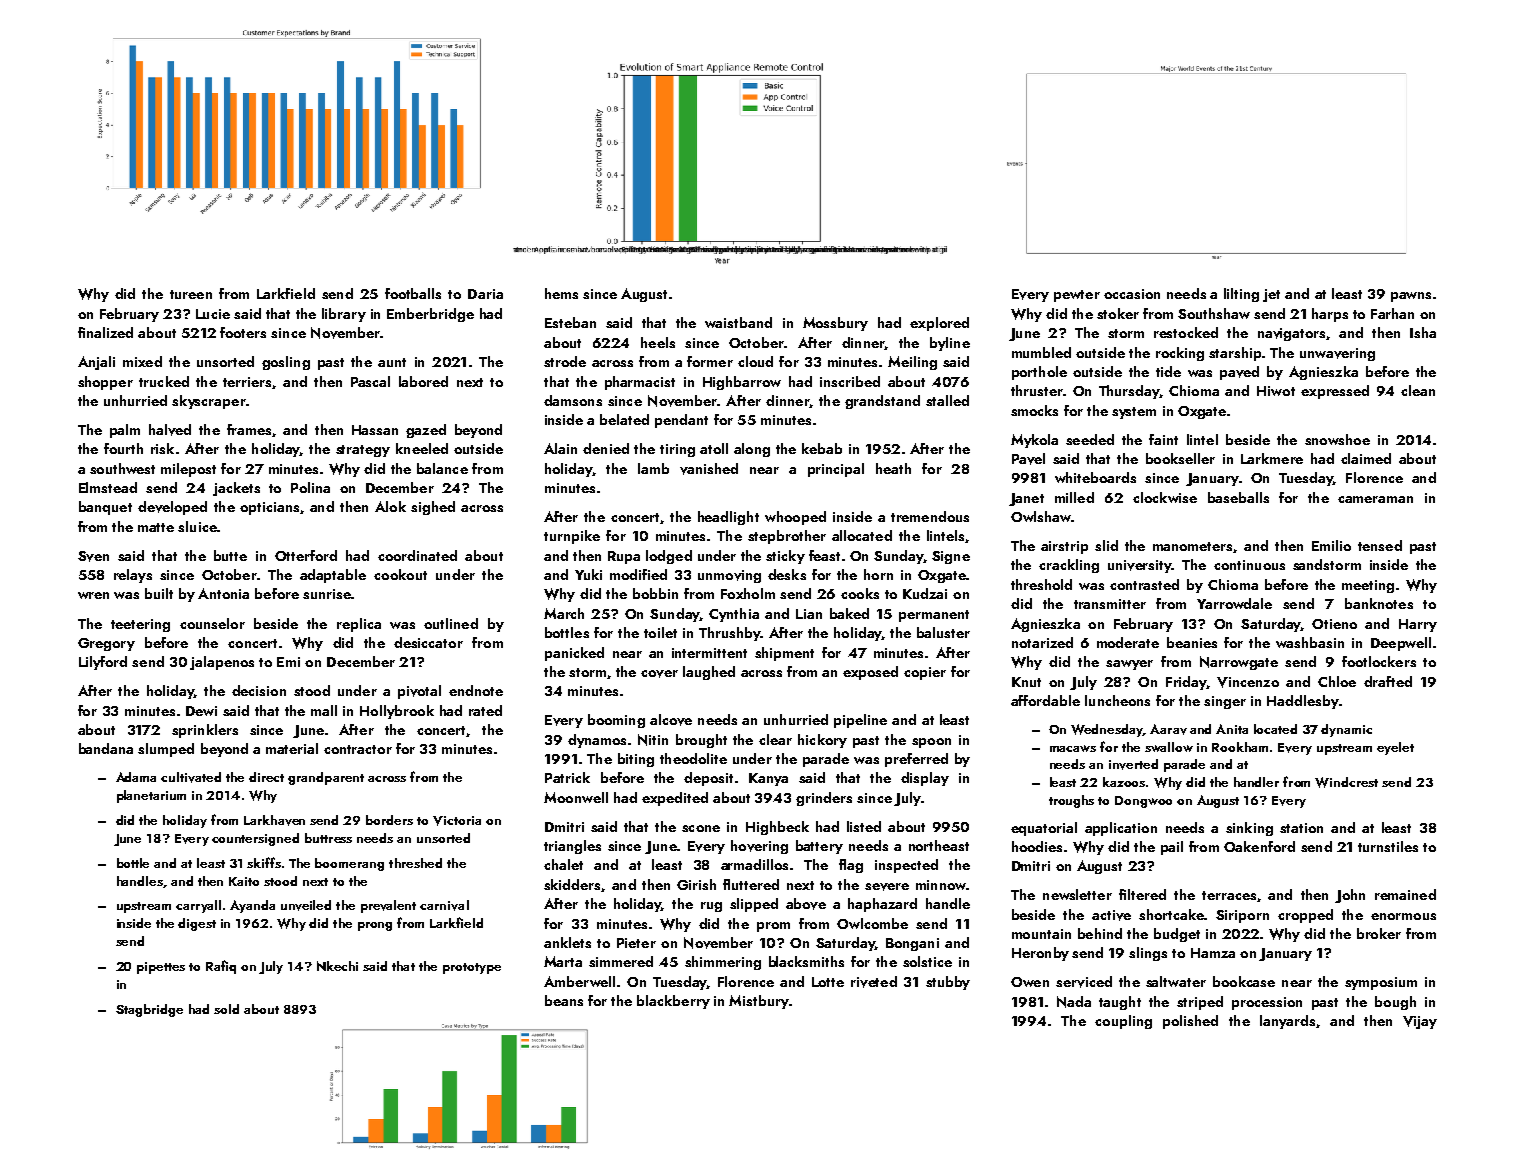  I want to click on denied, so click(606, 448).
